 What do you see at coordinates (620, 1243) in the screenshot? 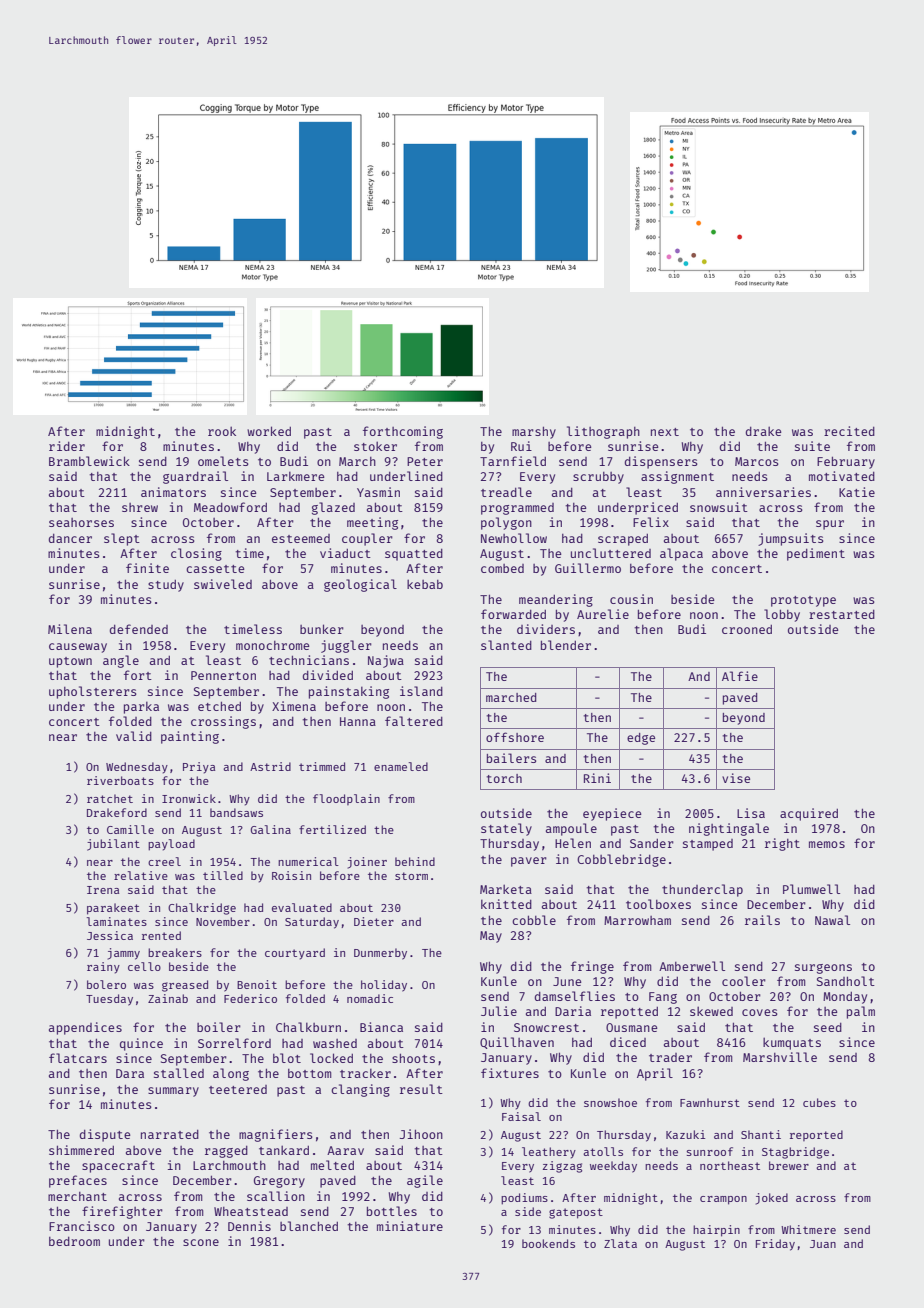
I see `Zlata` at bounding box center [620, 1243].
